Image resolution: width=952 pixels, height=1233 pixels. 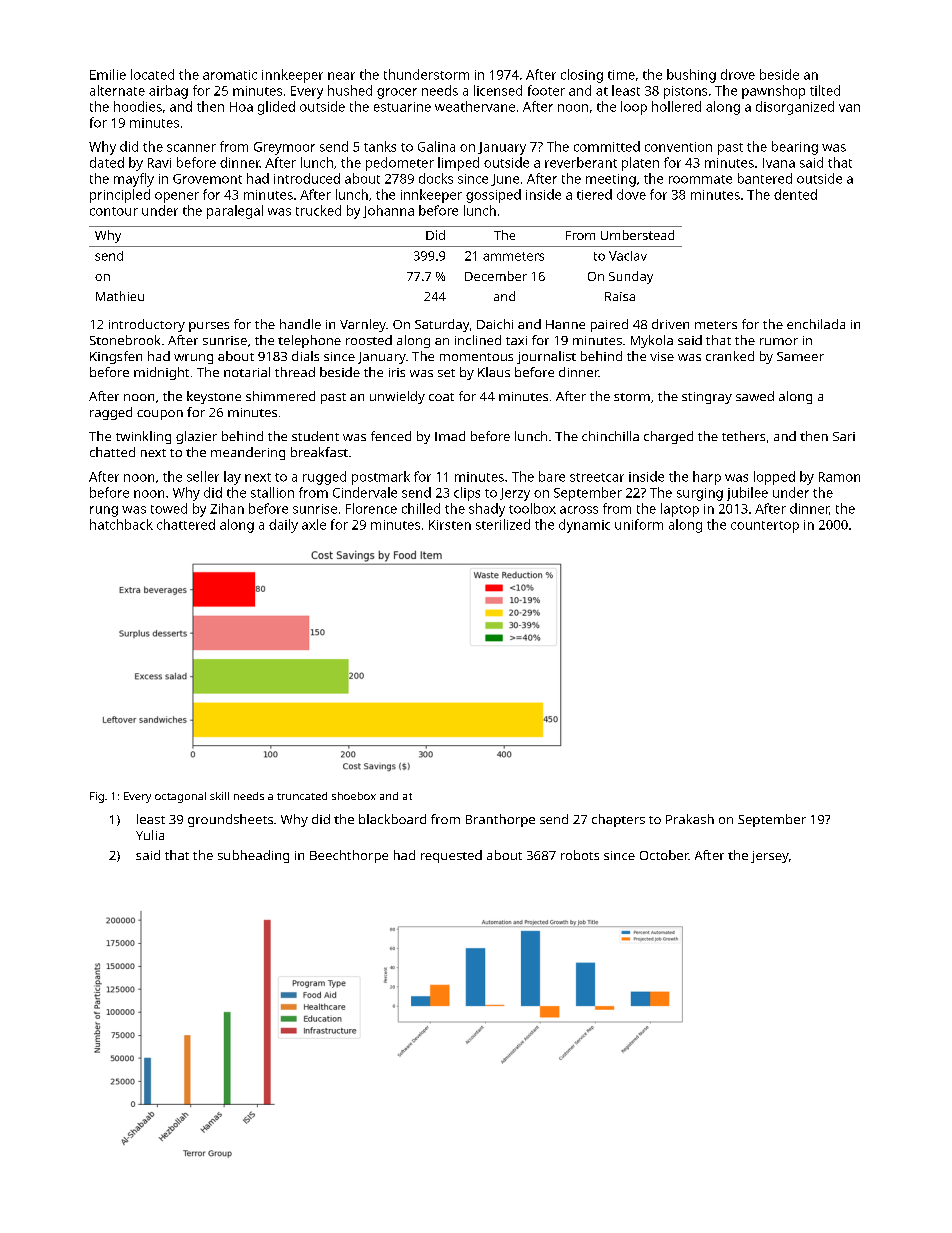 What do you see at coordinates (503, 524) in the screenshot?
I see `sterilized` at bounding box center [503, 524].
